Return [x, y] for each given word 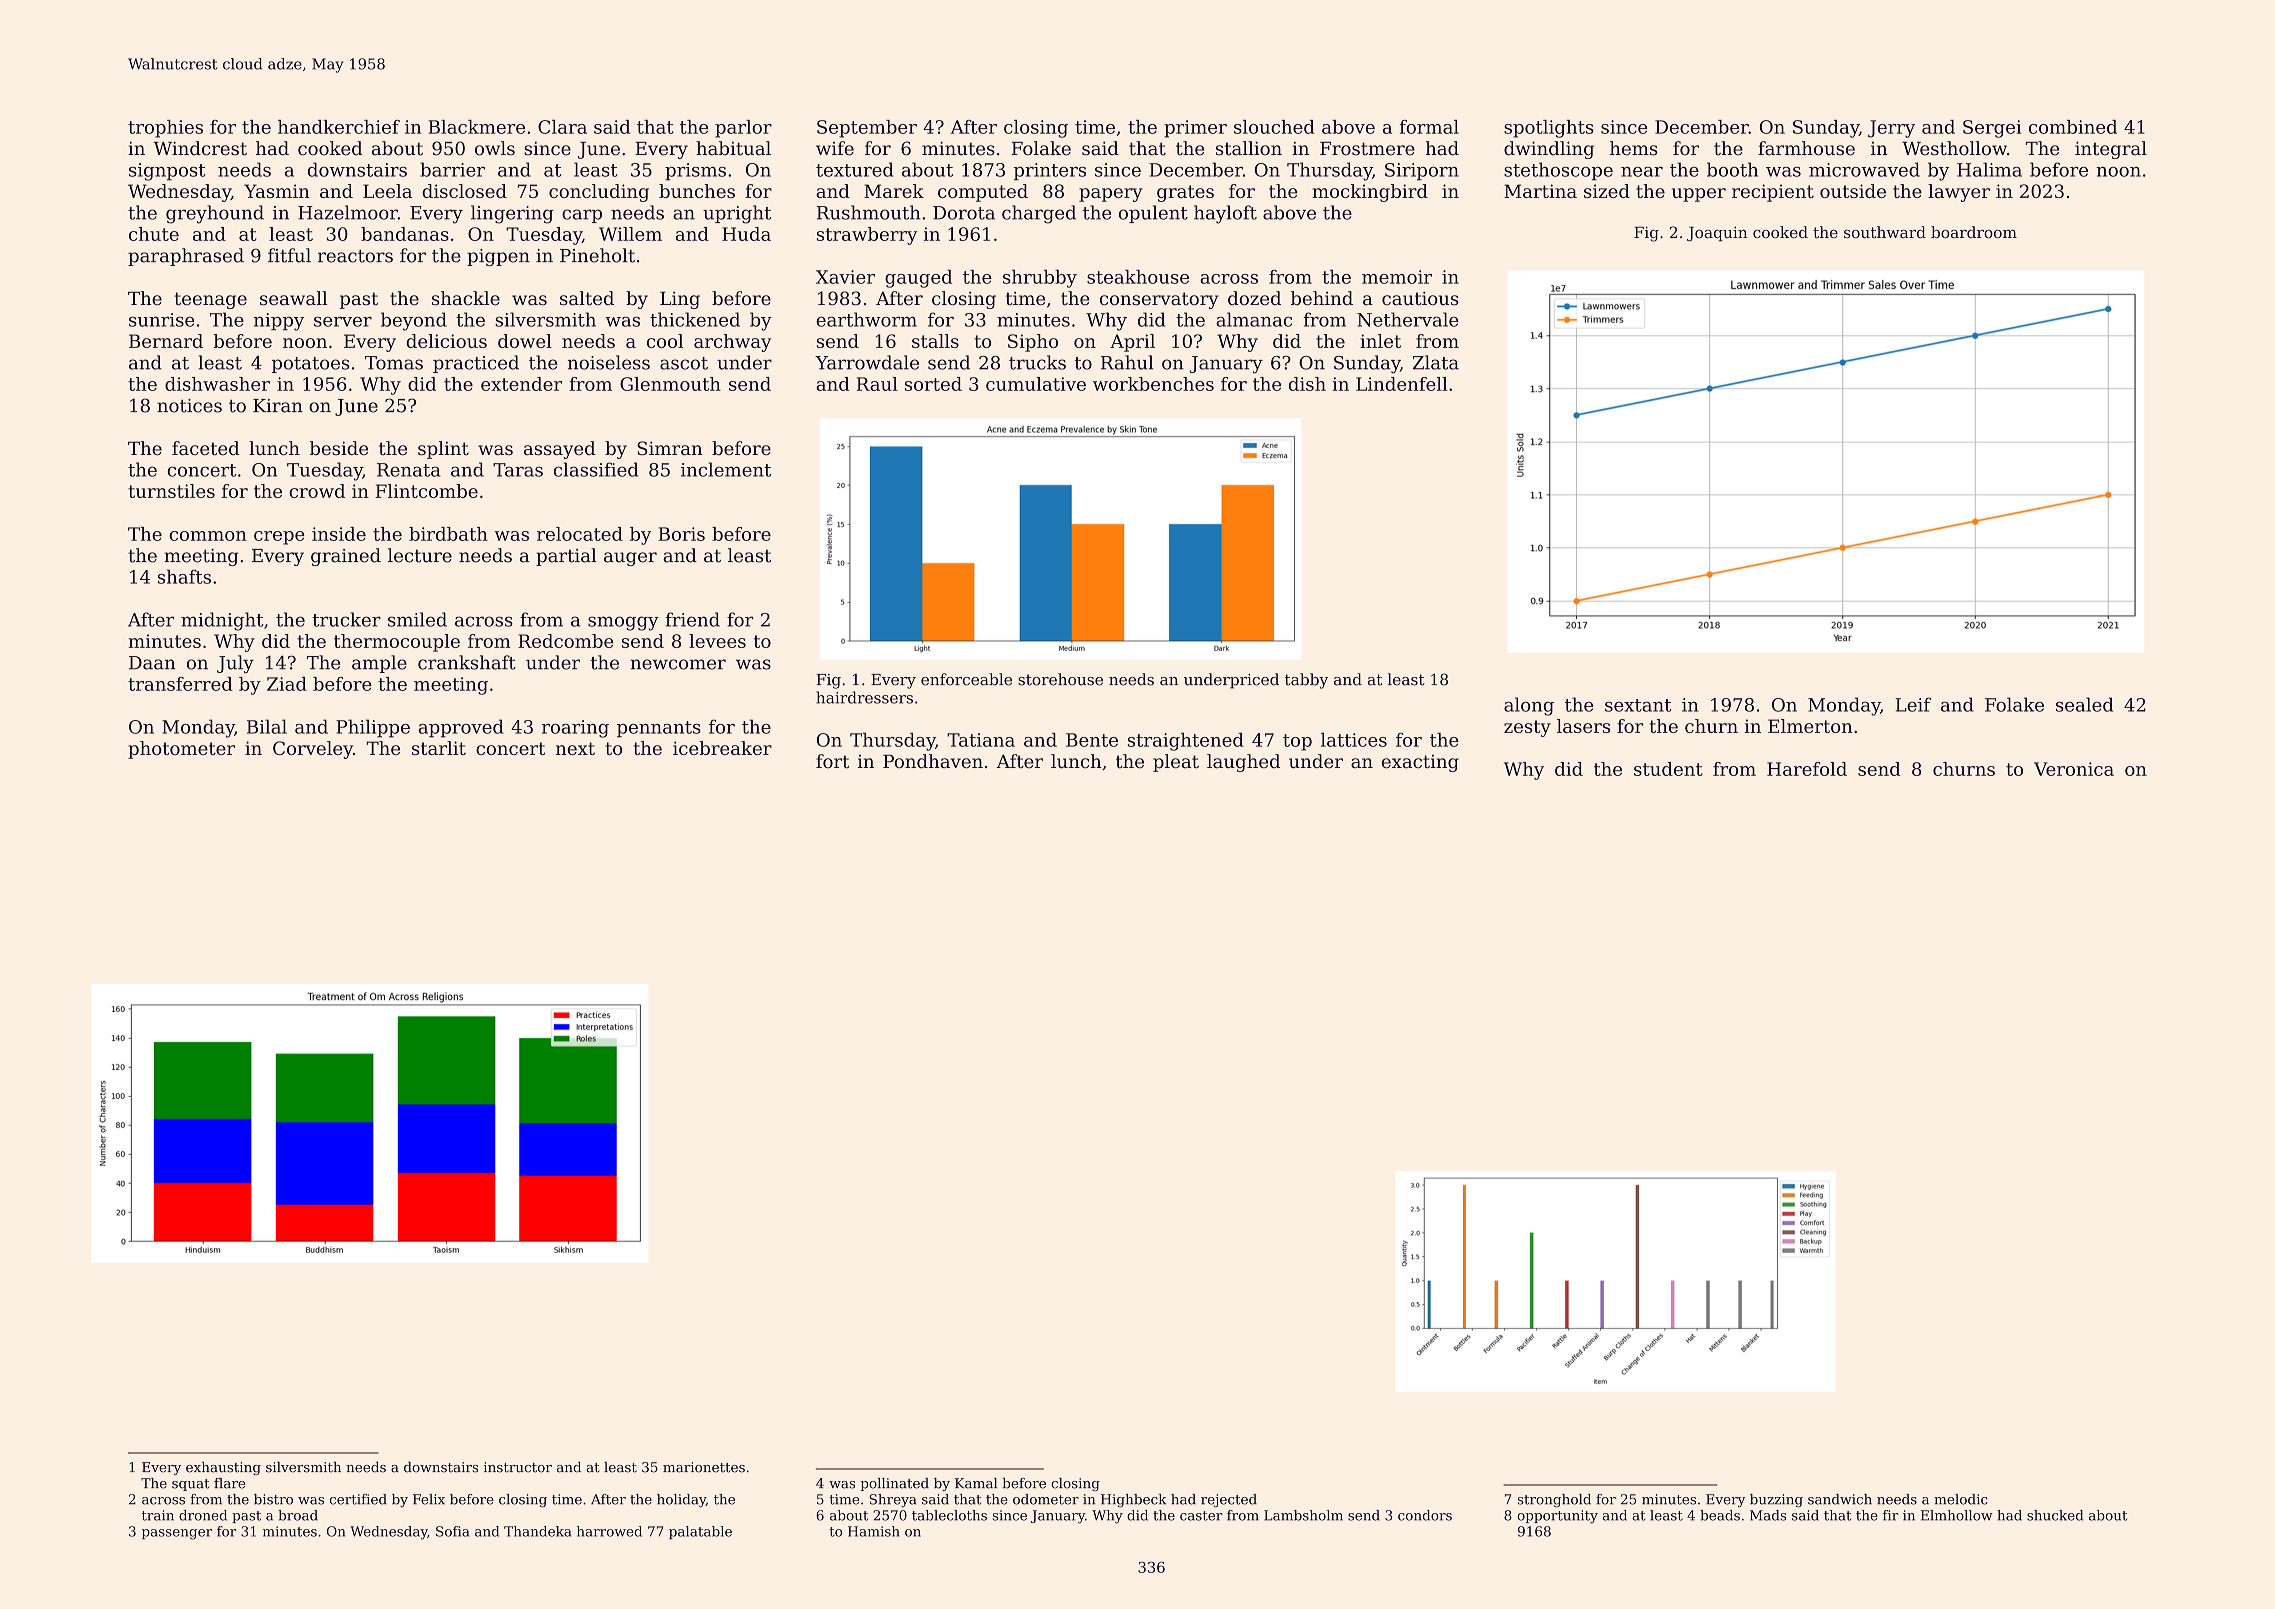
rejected [1229, 1500]
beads [1720, 1515]
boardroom [1974, 232]
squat [190, 1485]
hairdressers [864, 697]
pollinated [894, 1484]
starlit [439, 748]
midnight [222, 621]
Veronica [2074, 769]
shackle [466, 298]
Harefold [1807, 769]
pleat [1176, 763]
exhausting [223, 1468]
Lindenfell [1401, 384]
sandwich [1840, 1499]
